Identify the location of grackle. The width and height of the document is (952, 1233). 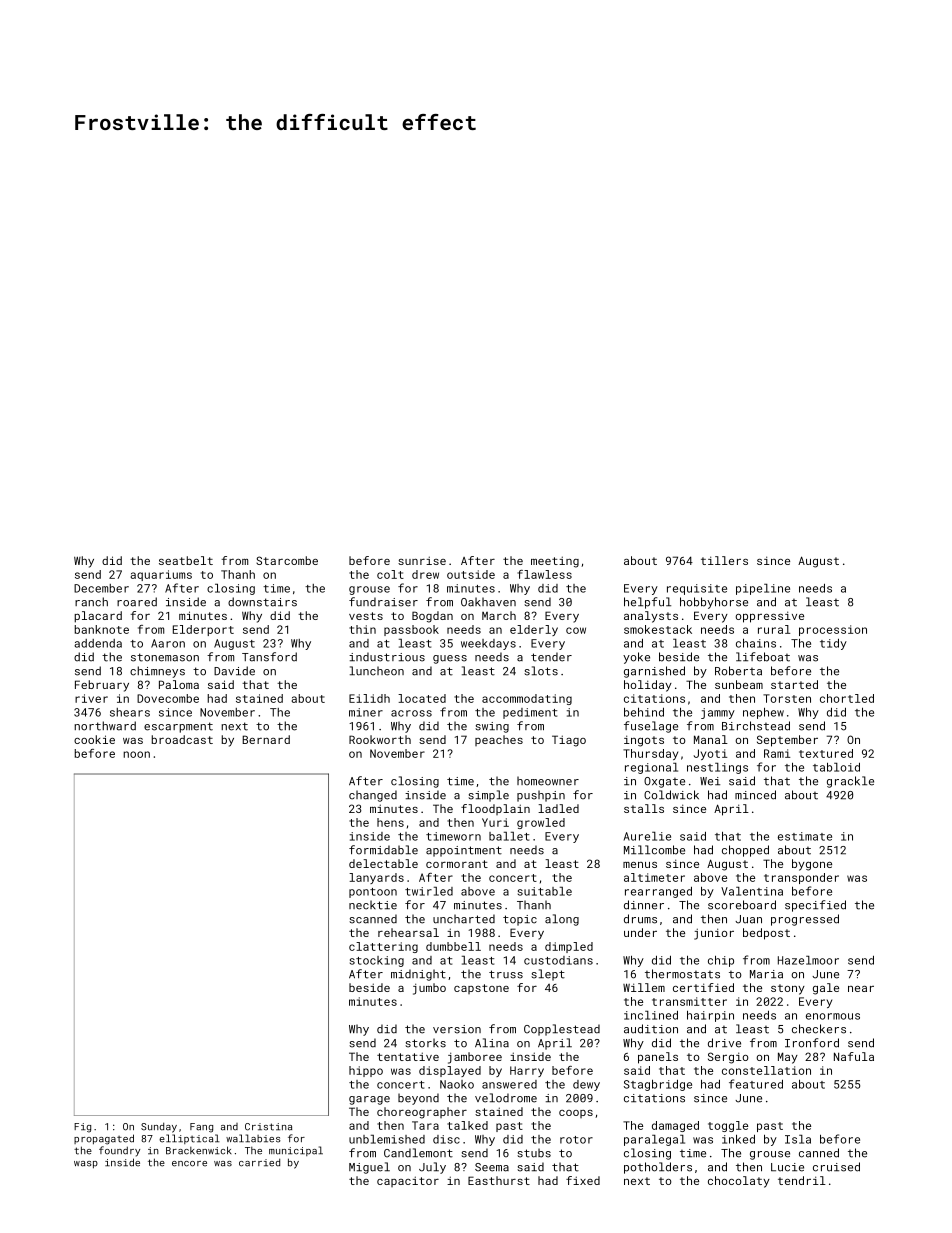
(850, 782).
